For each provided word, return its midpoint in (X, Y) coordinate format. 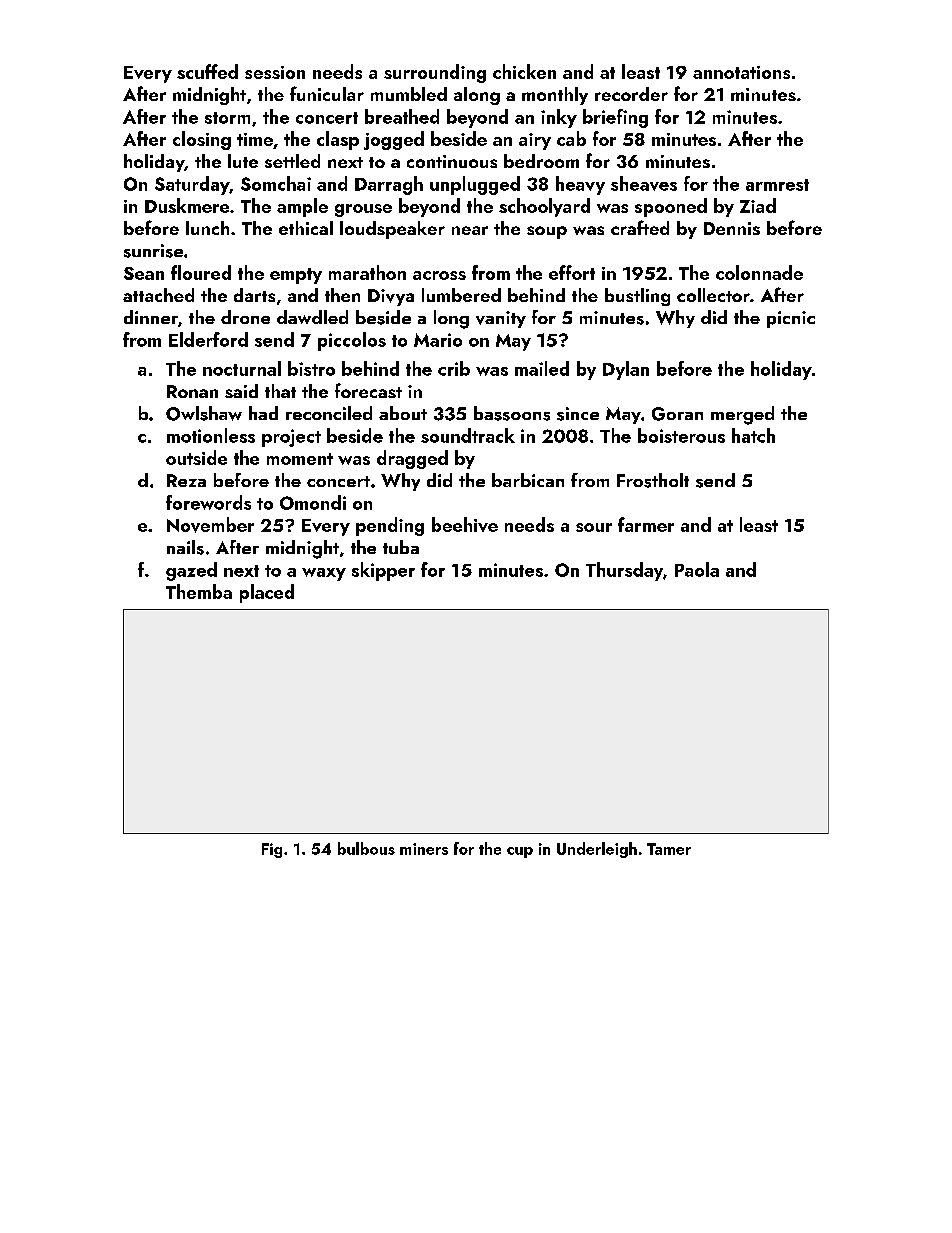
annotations (741, 72)
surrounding (435, 73)
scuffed (207, 71)
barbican (528, 480)
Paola (697, 569)
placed (267, 593)
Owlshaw (204, 413)
